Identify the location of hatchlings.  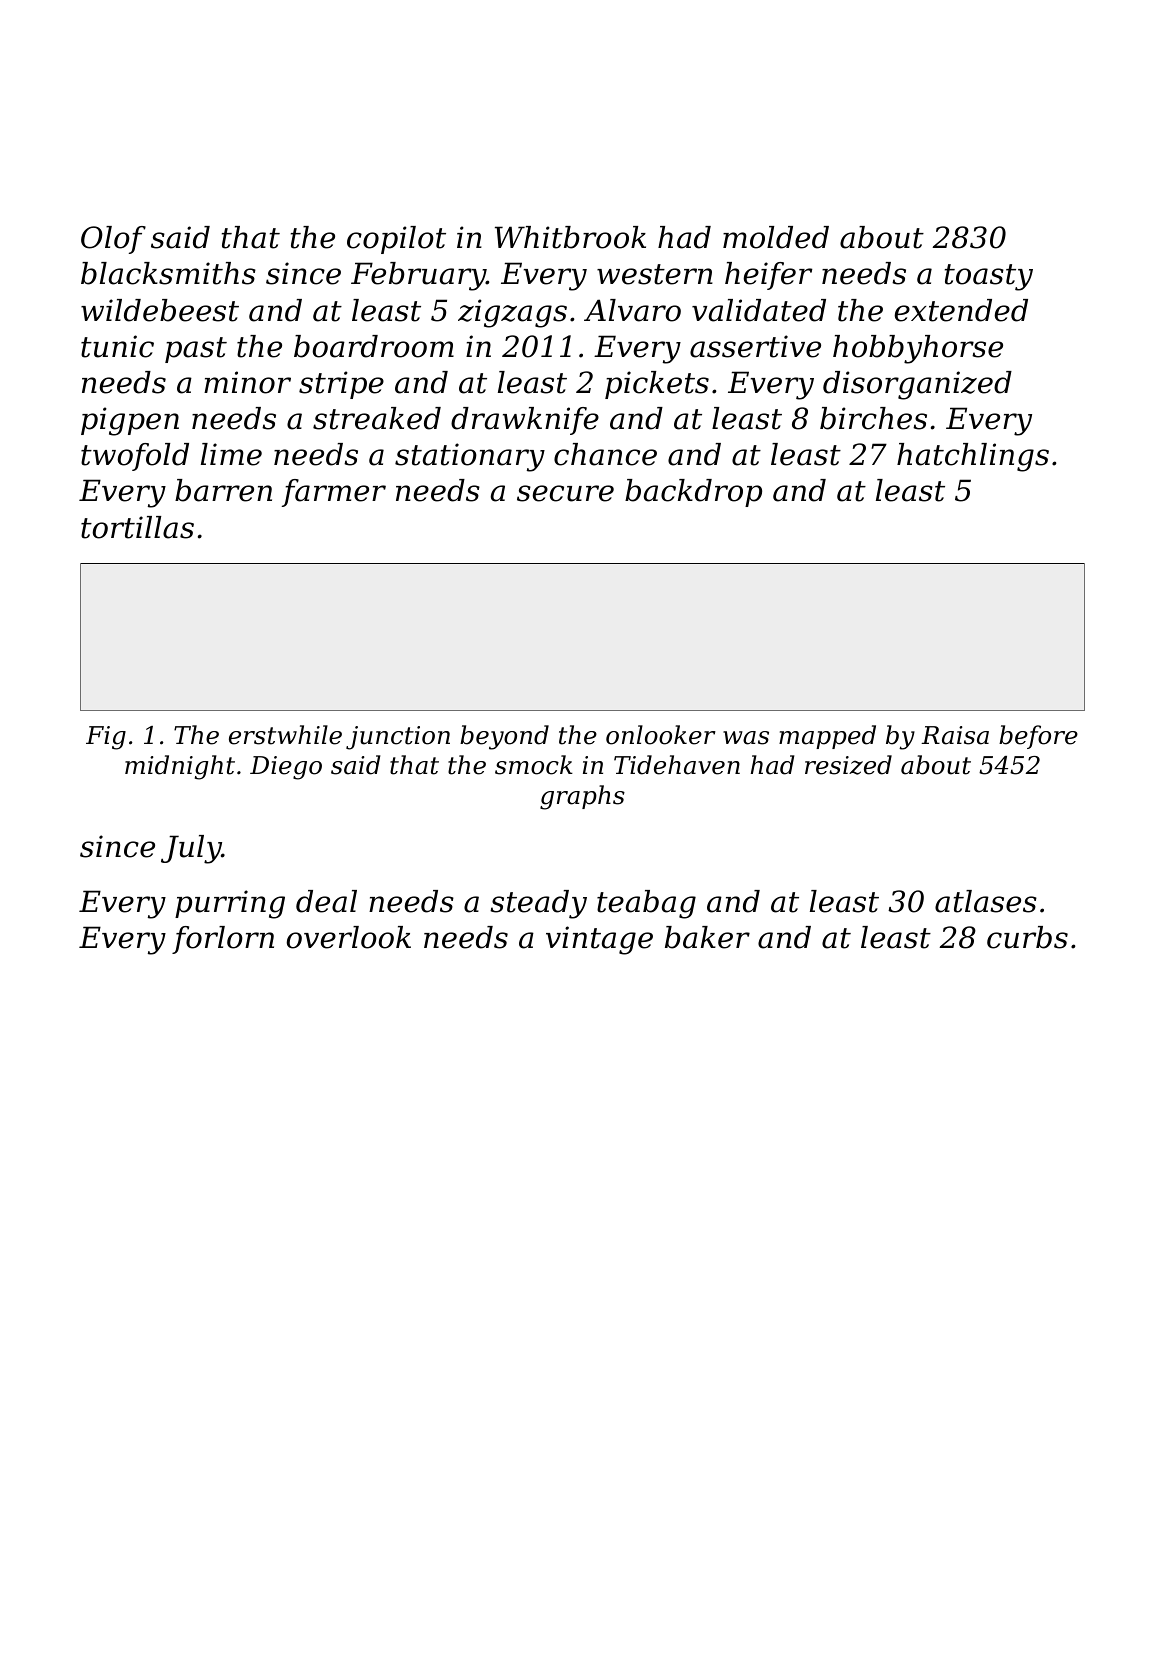
(973, 457).
